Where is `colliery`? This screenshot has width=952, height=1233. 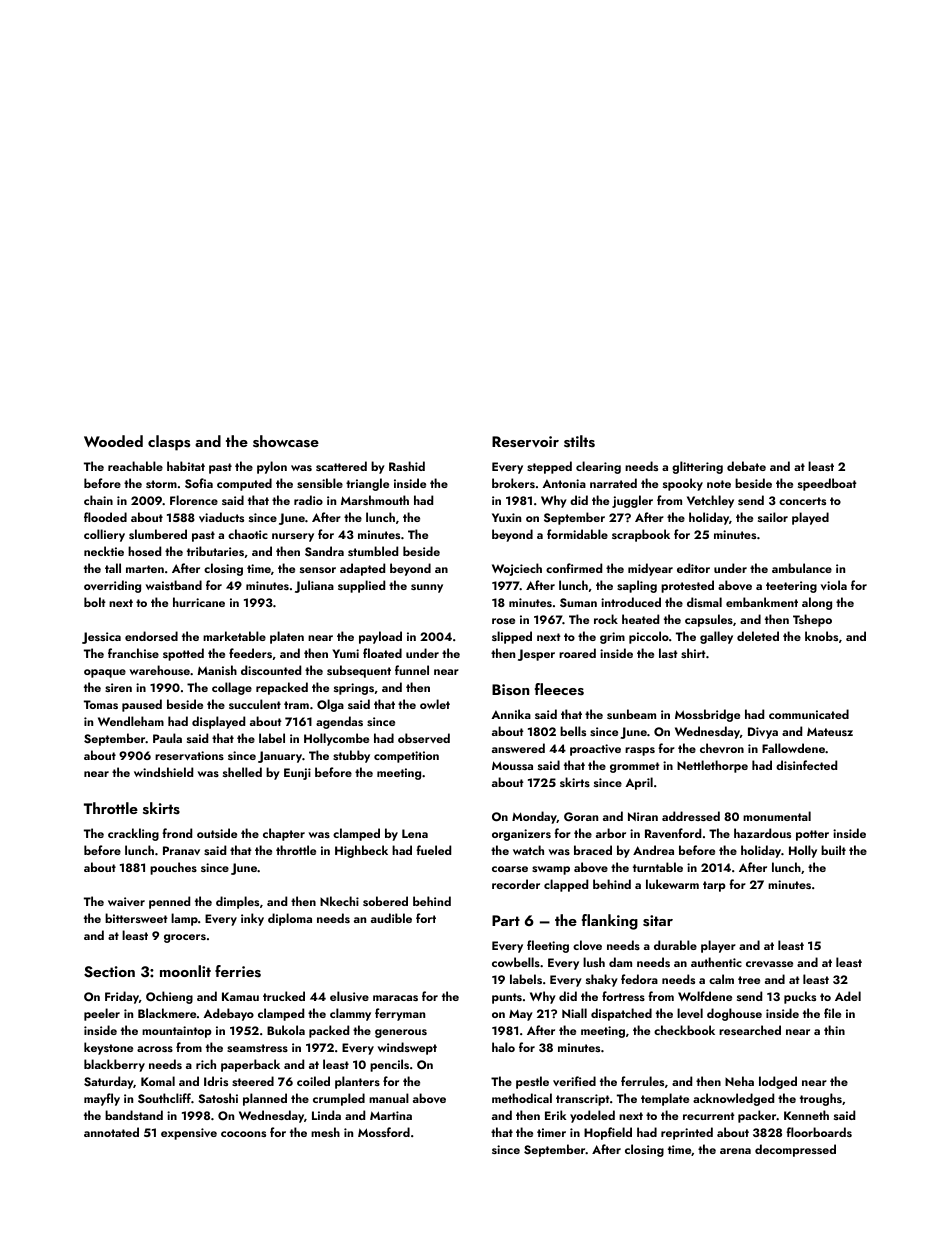 colliery is located at coordinates (104, 535).
